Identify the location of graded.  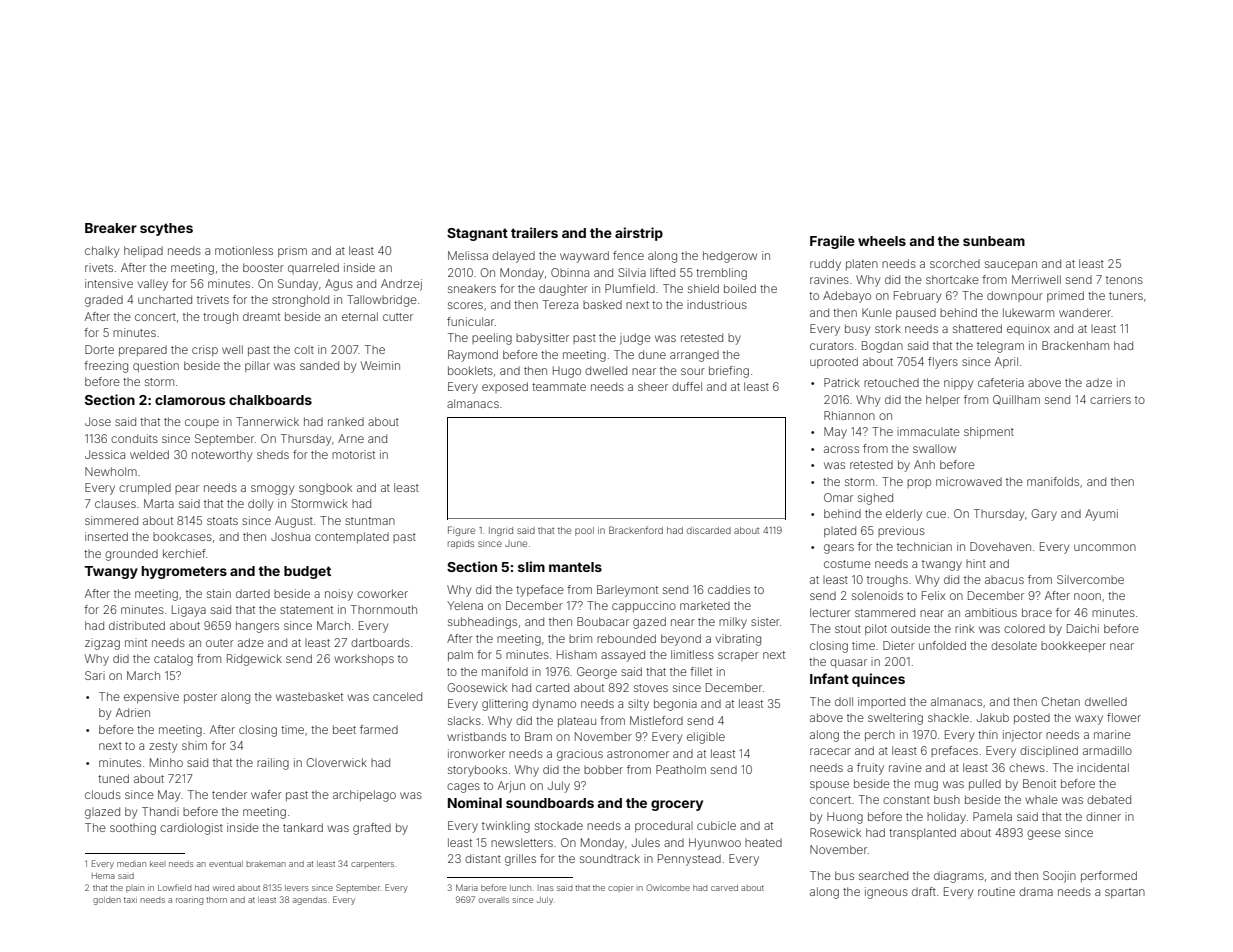
(104, 301).
